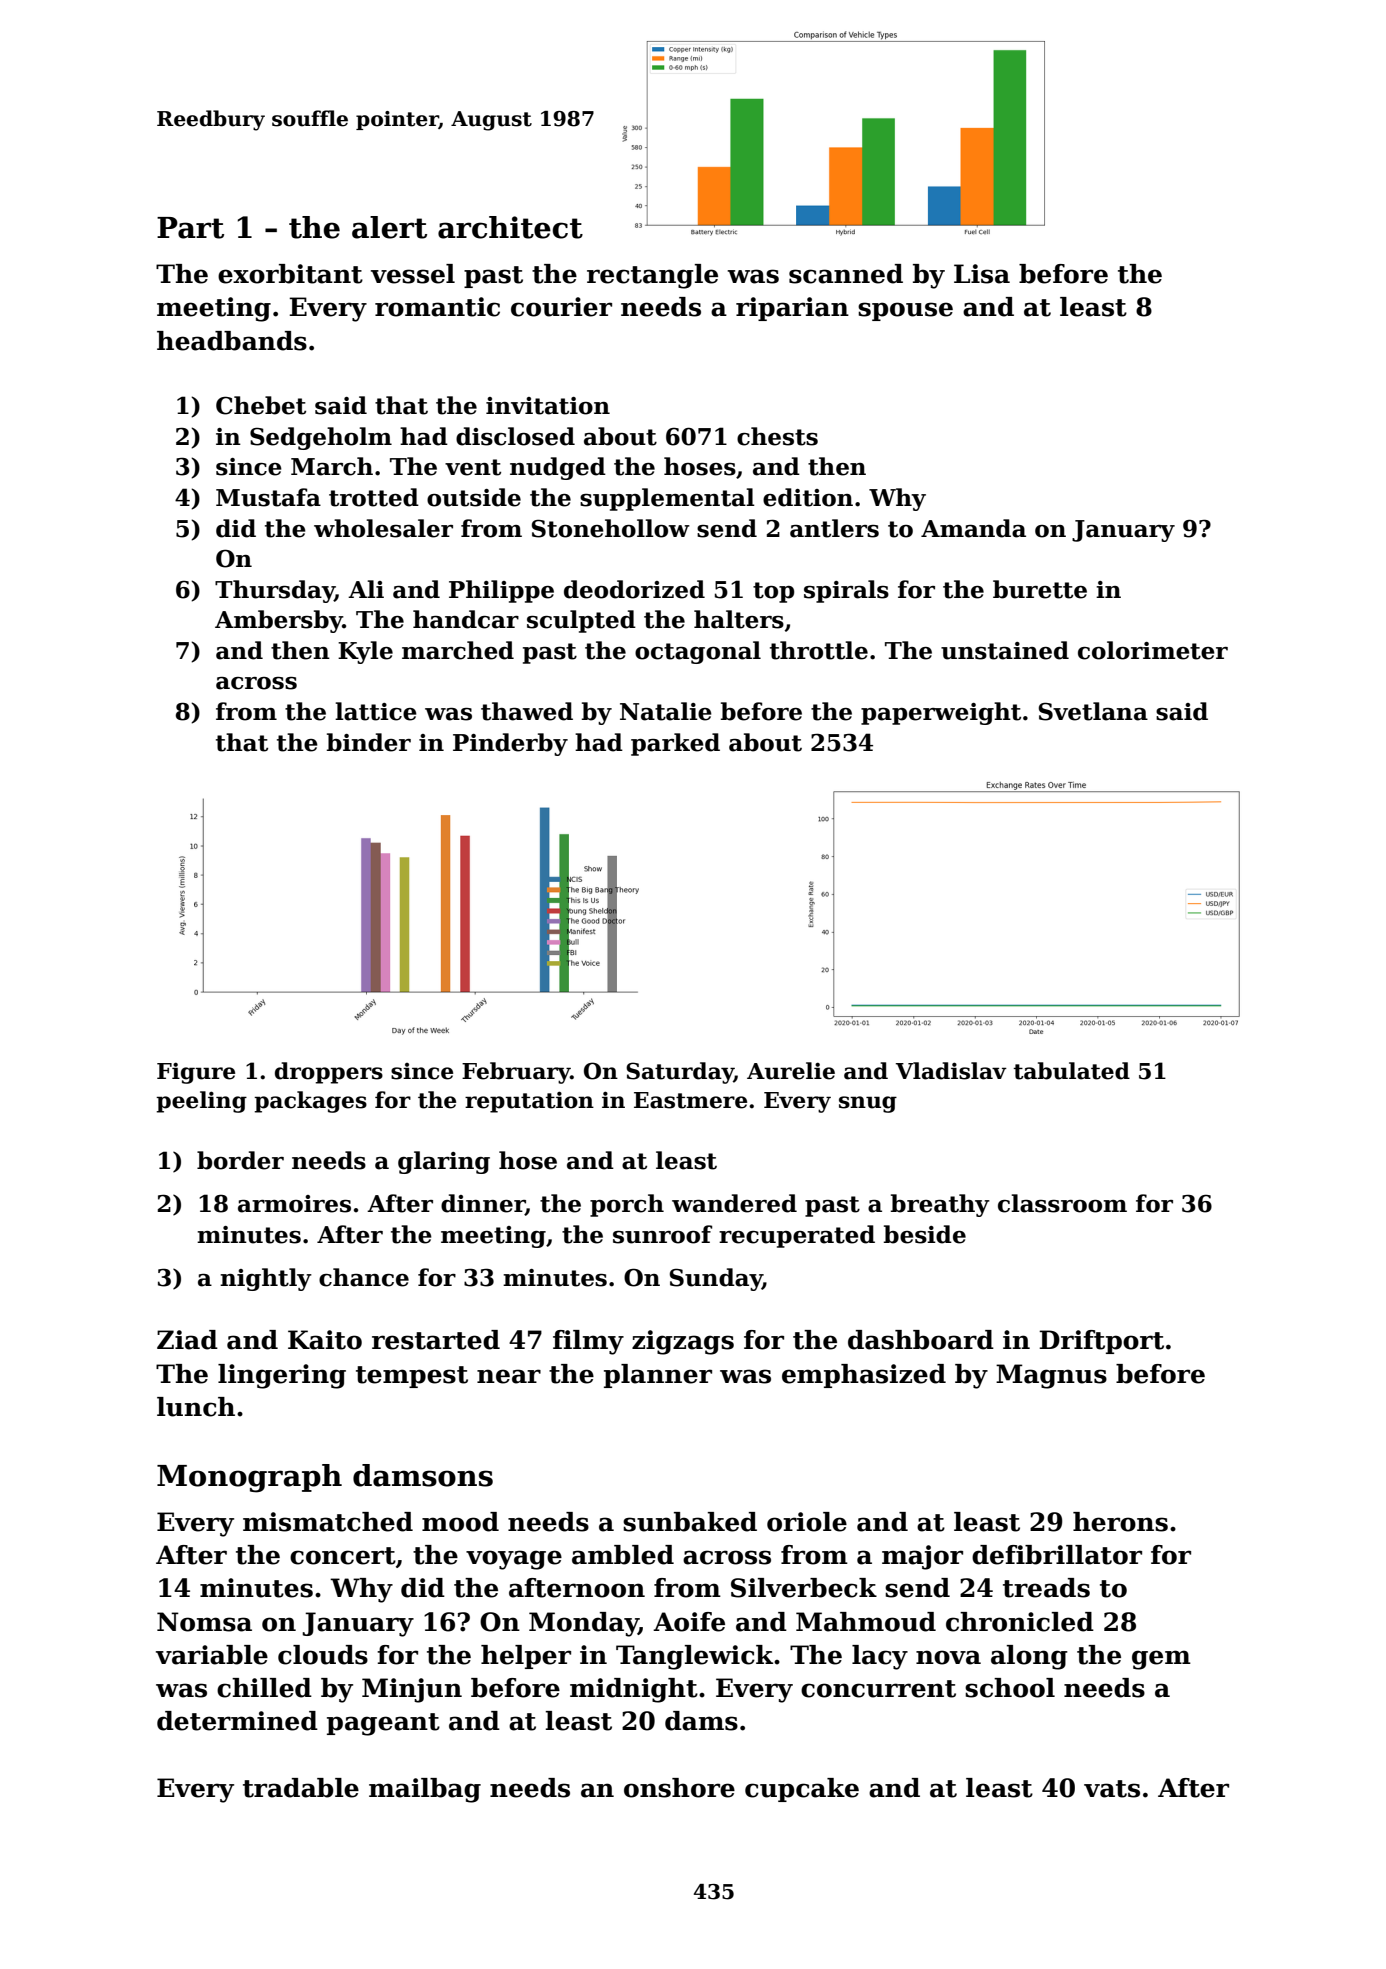 The image size is (1386, 1969). What do you see at coordinates (510, 227) in the page?
I see `architect` at bounding box center [510, 227].
